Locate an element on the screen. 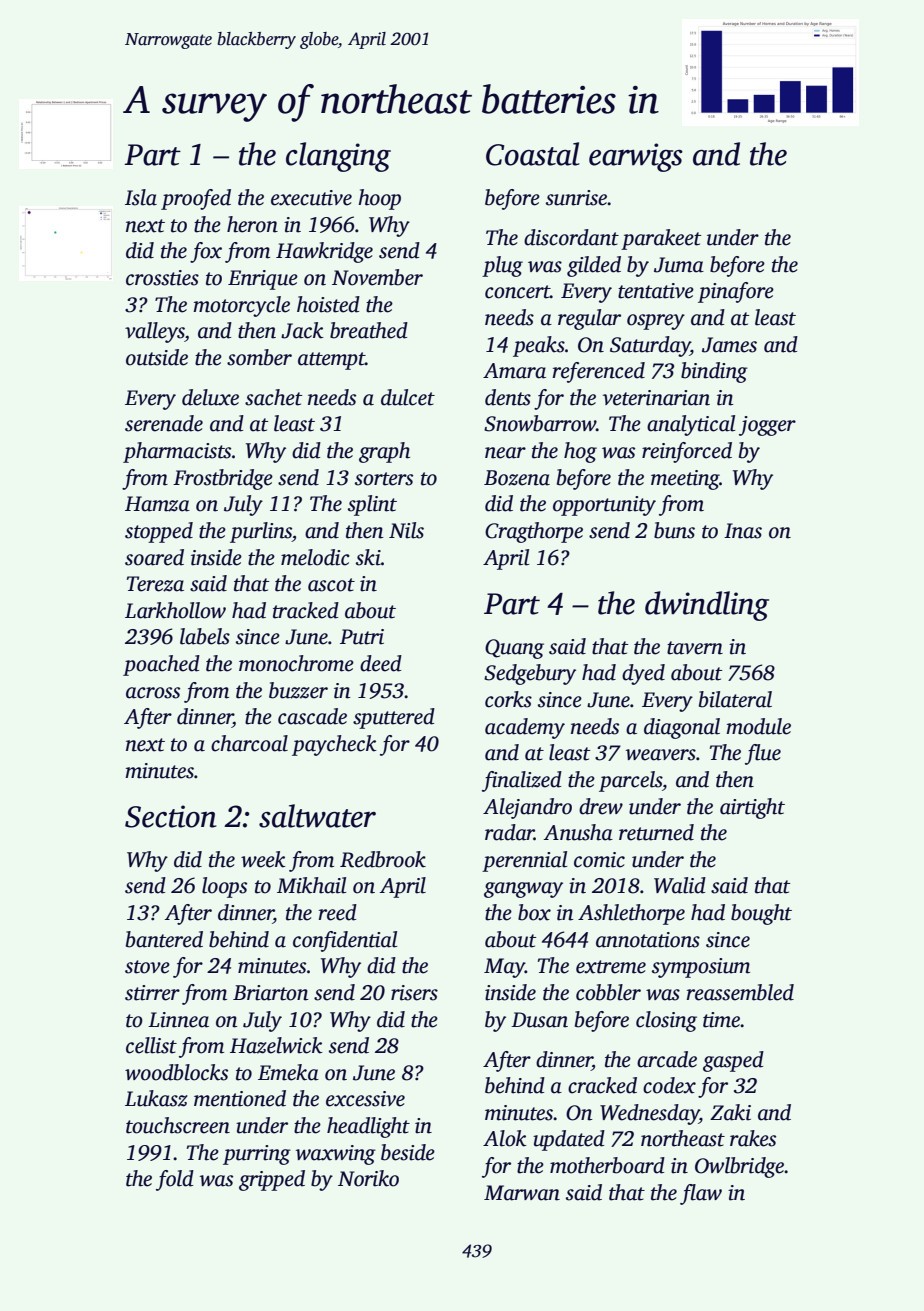 This screenshot has height=1311, width=924. osprey is located at coordinates (656, 322).
